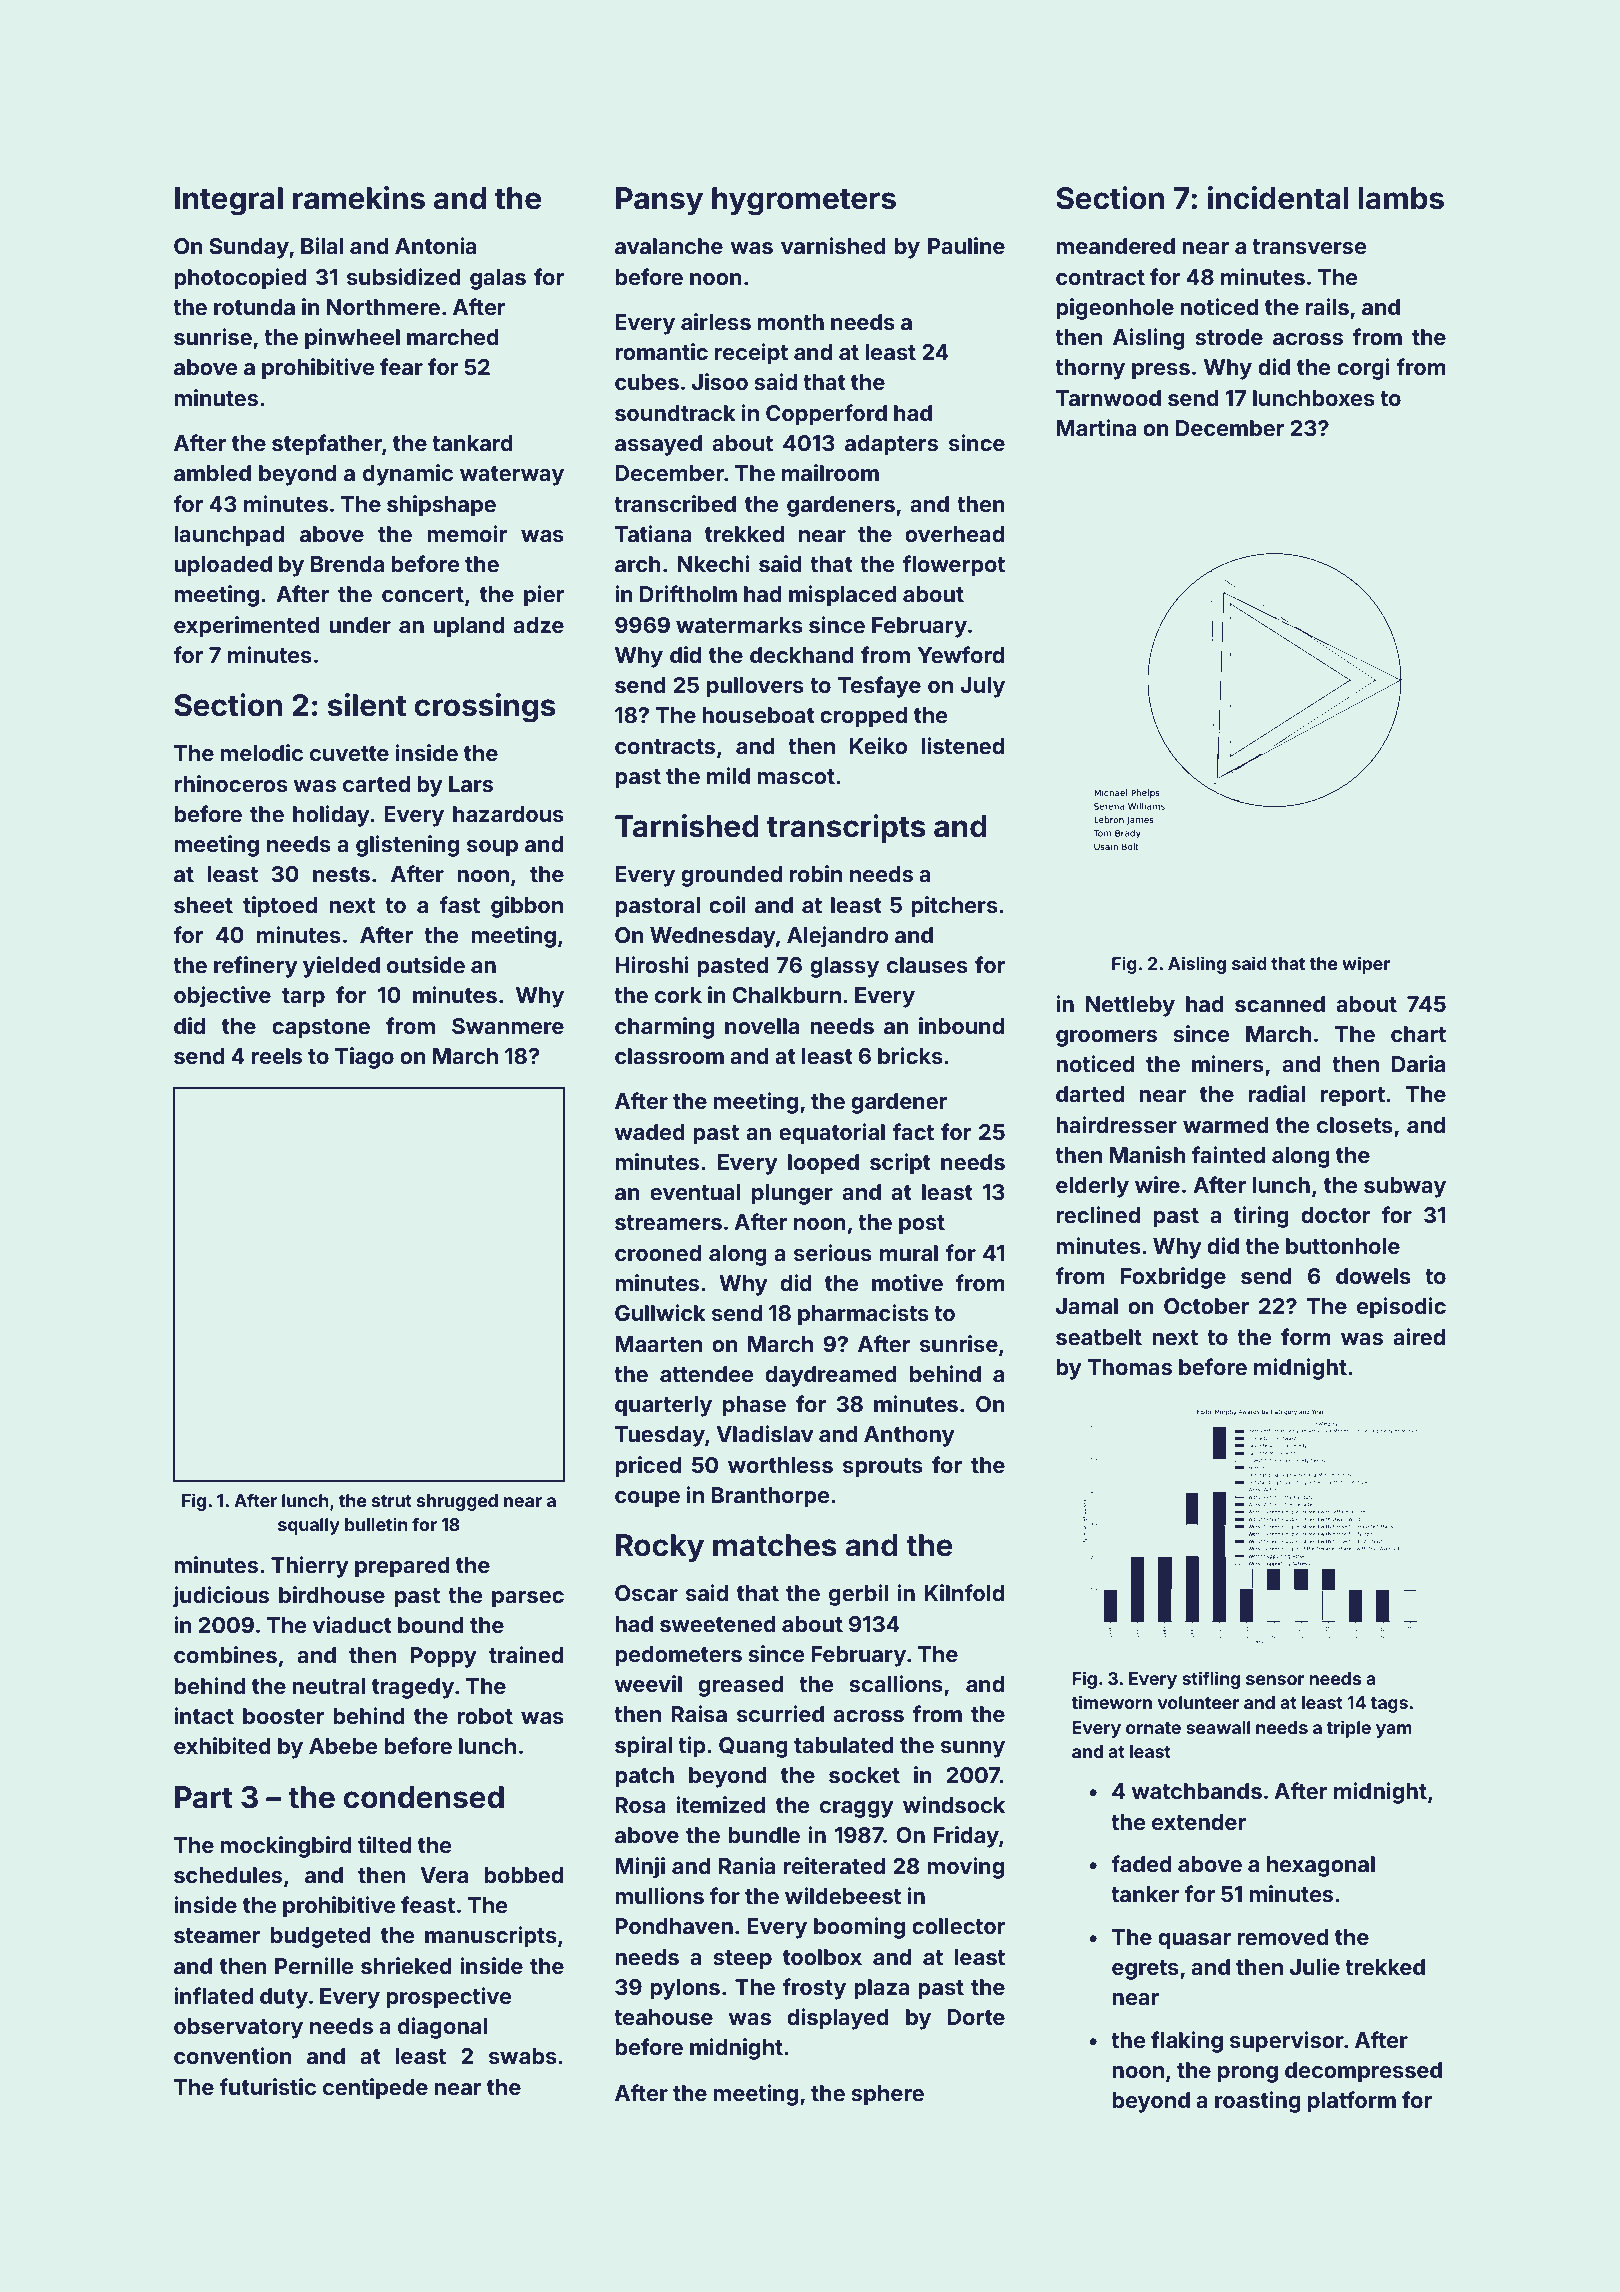 This screenshot has height=2292, width=1620. I want to click on swabs, so click(523, 2056).
